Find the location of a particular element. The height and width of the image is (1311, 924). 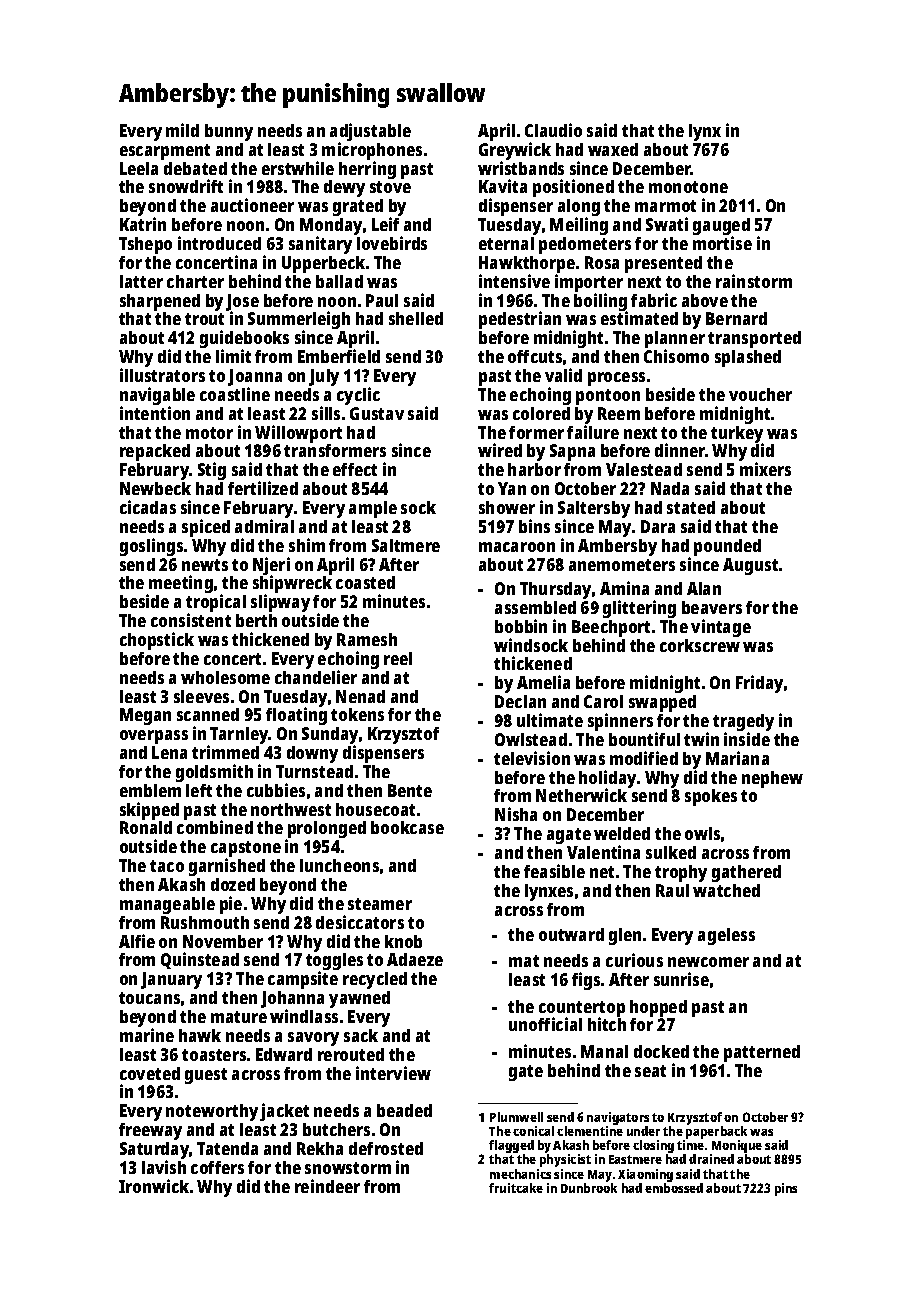

reel is located at coordinates (398, 658).
